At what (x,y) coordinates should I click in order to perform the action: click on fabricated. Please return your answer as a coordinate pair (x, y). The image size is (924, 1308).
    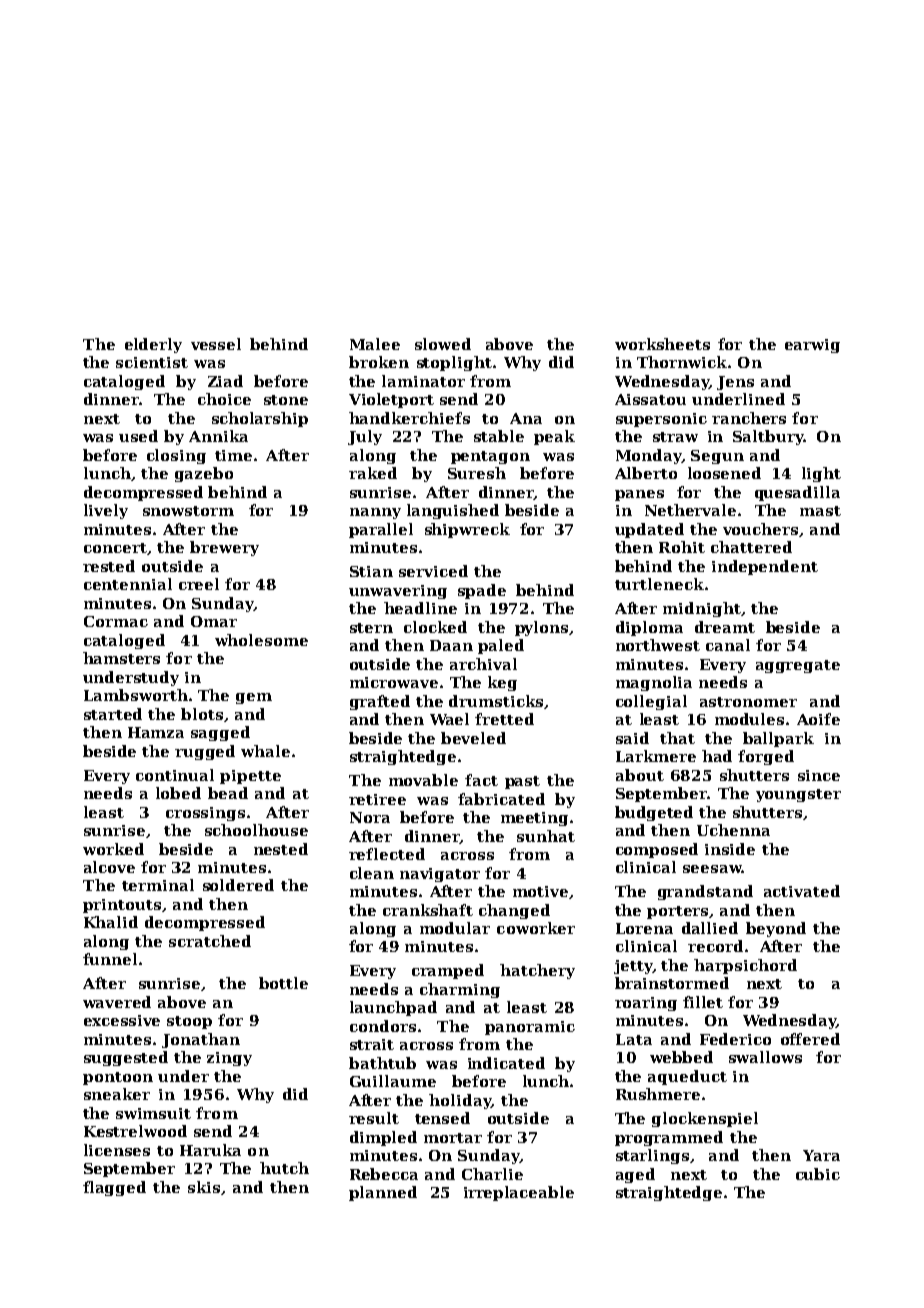
    Looking at the image, I should click on (501, 799).
